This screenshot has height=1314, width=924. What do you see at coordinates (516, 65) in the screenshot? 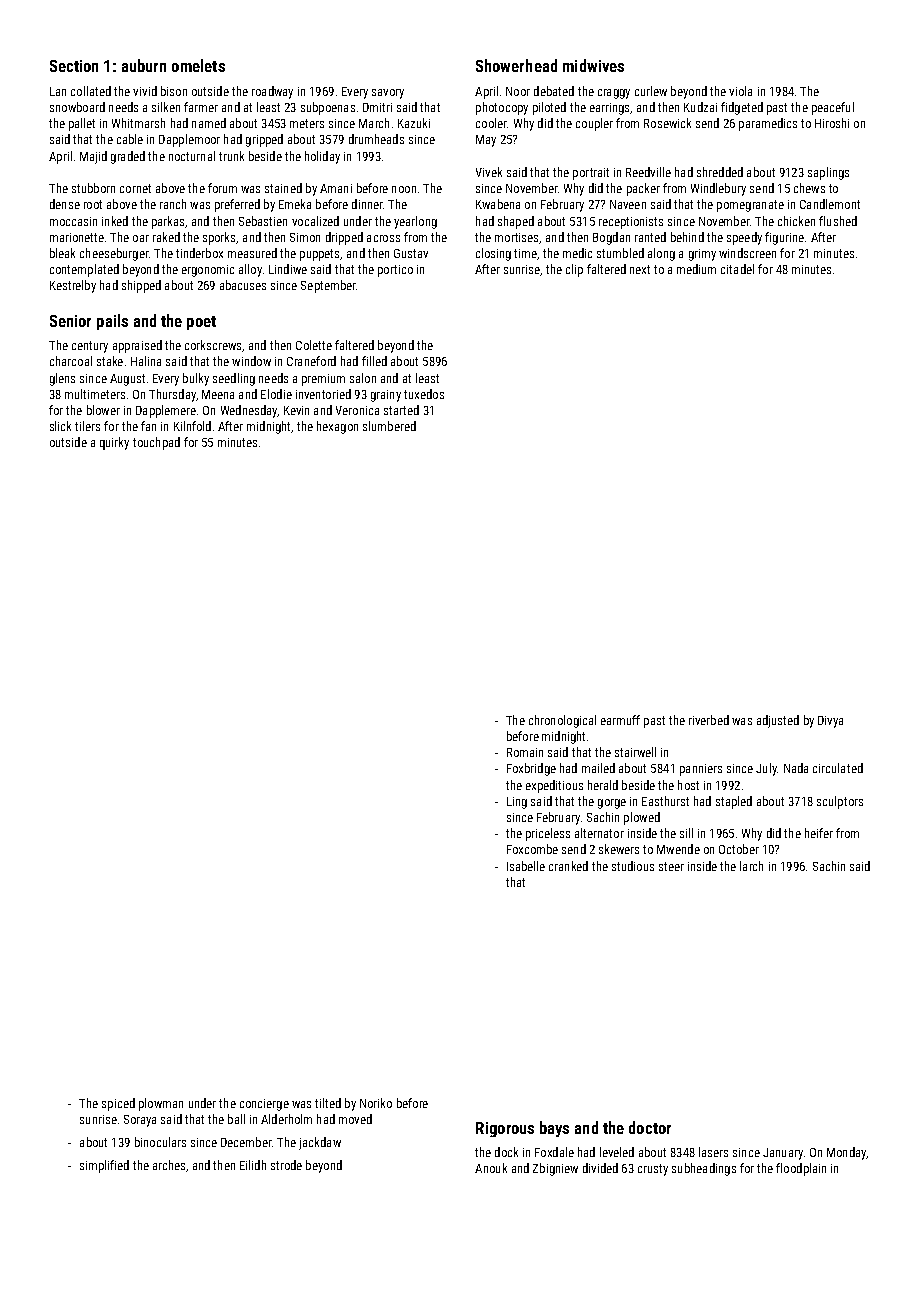
I see `Showerhead` at bounding box center [516, 65].
